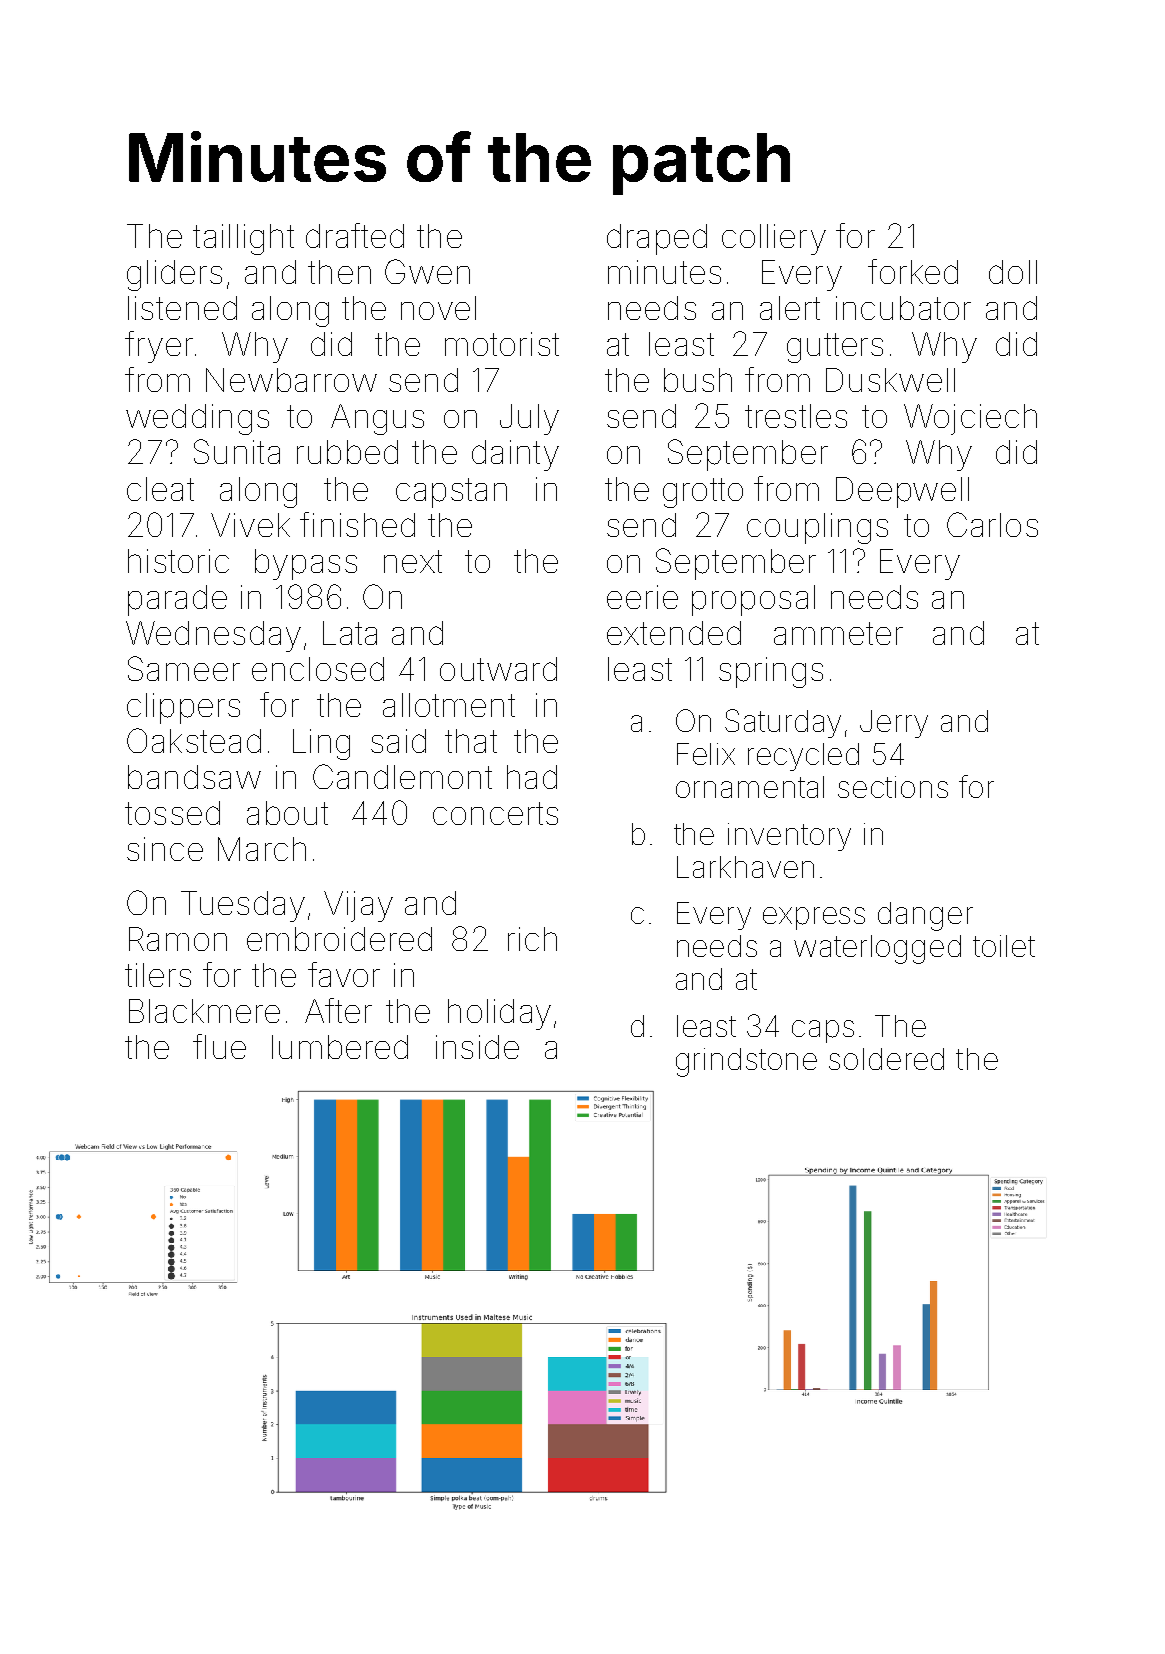 Image resolution: width=1165 pixels, height=1654 pixels. Describe the element at coordinates (477, 1047) in the image. I see `inside` at that location.
